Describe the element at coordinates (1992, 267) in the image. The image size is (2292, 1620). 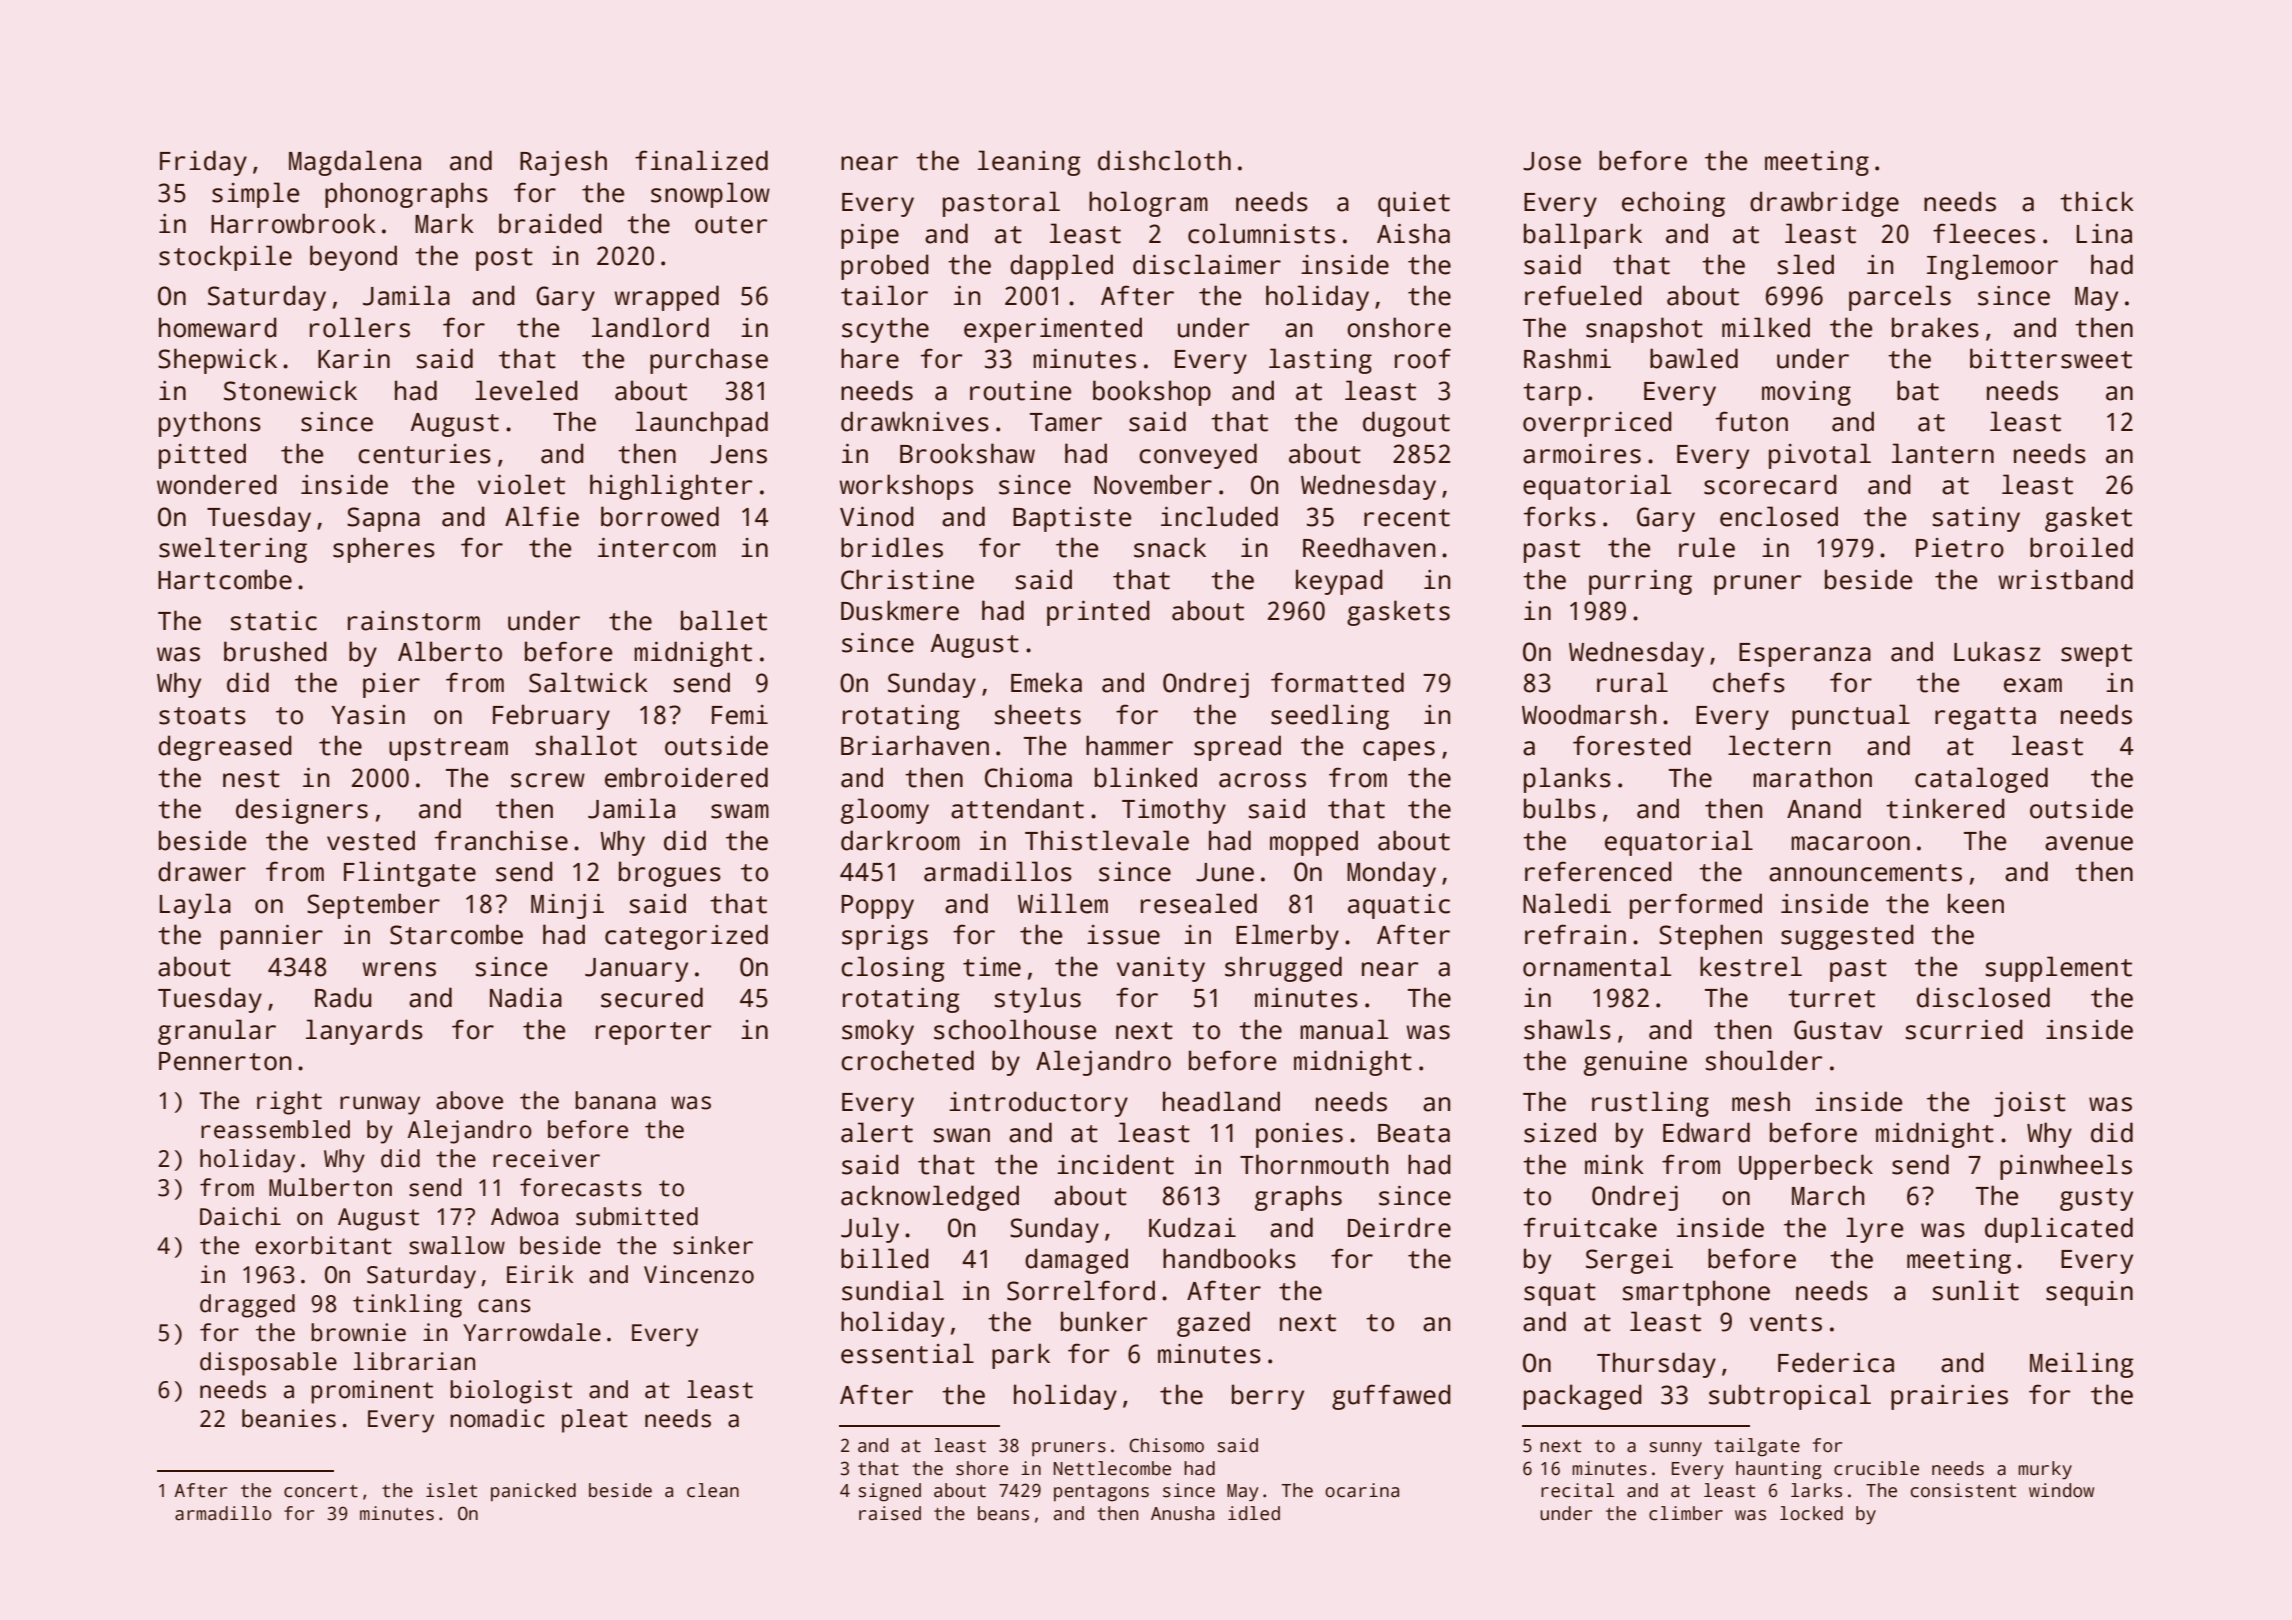
I see `Inglemoor` at that location.
